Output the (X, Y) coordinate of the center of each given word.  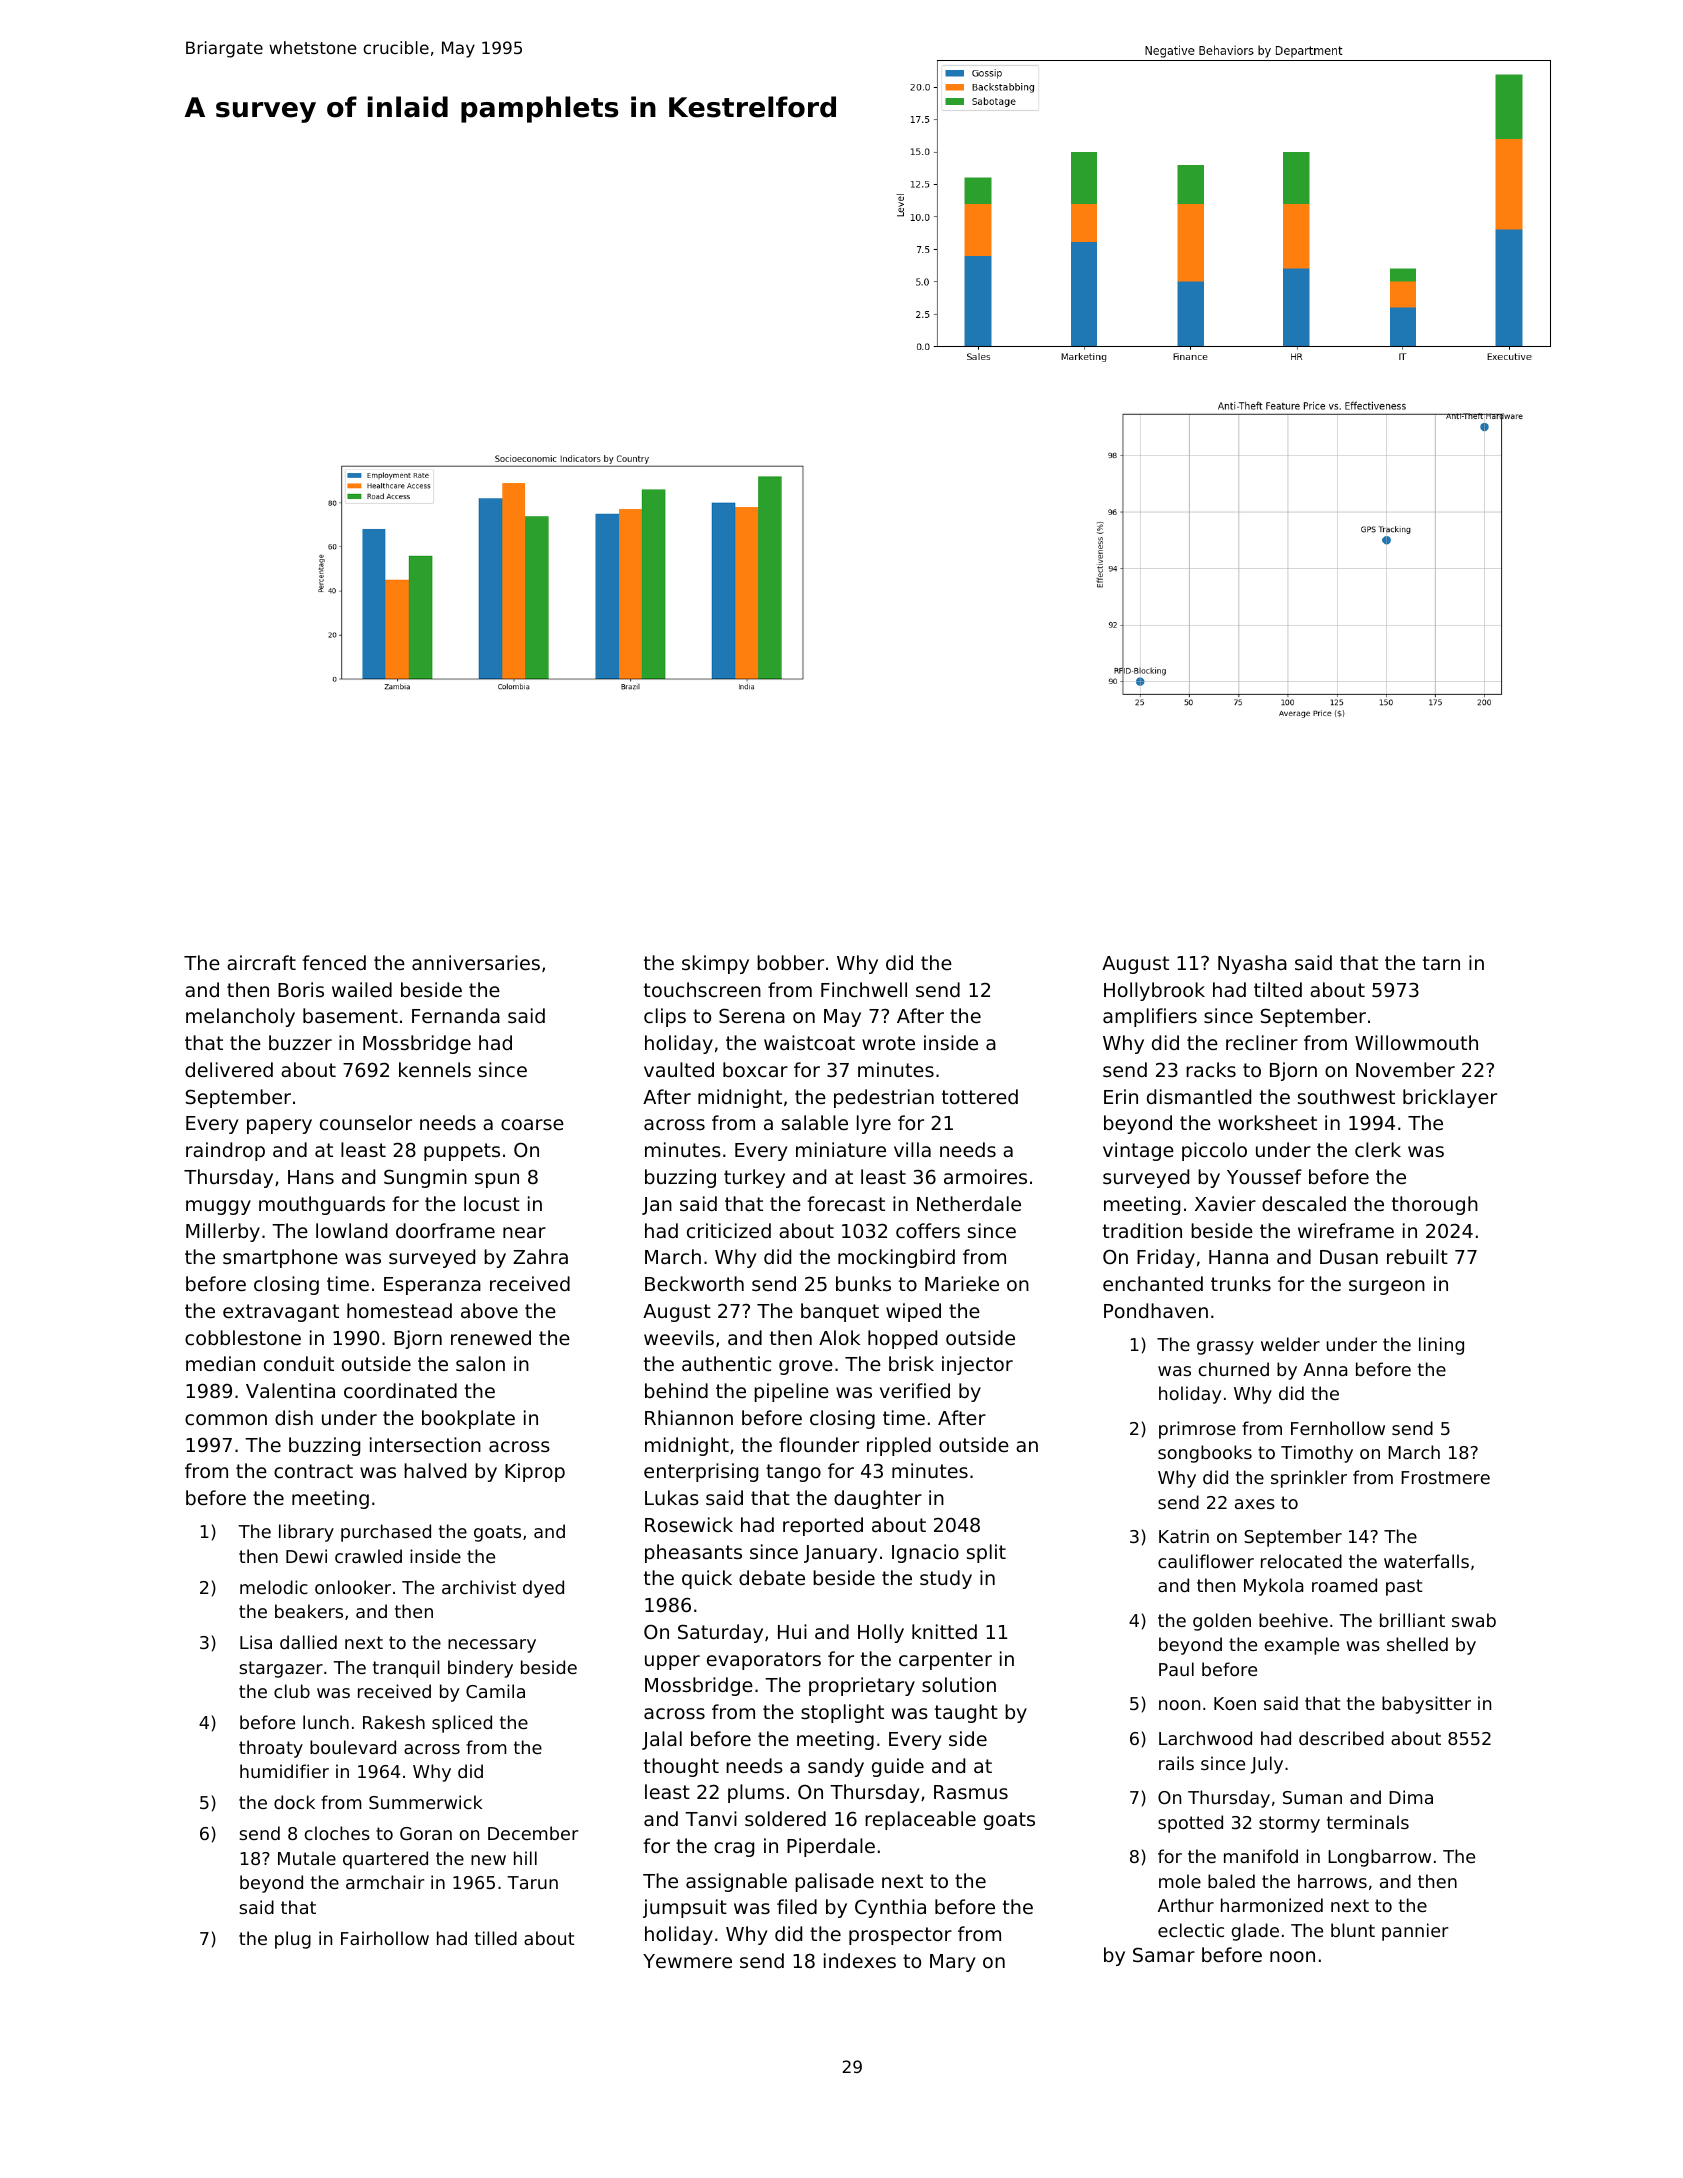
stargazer (281, 1669)
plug (293, 1940)
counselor (366, 1122)
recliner (1262, 1042)
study (946, 1579)
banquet (840, 1312)
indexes (860, 1960)
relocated (1301, 1561)
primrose (1197, 1430)
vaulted (679, 1069)
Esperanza (432, 1286)
